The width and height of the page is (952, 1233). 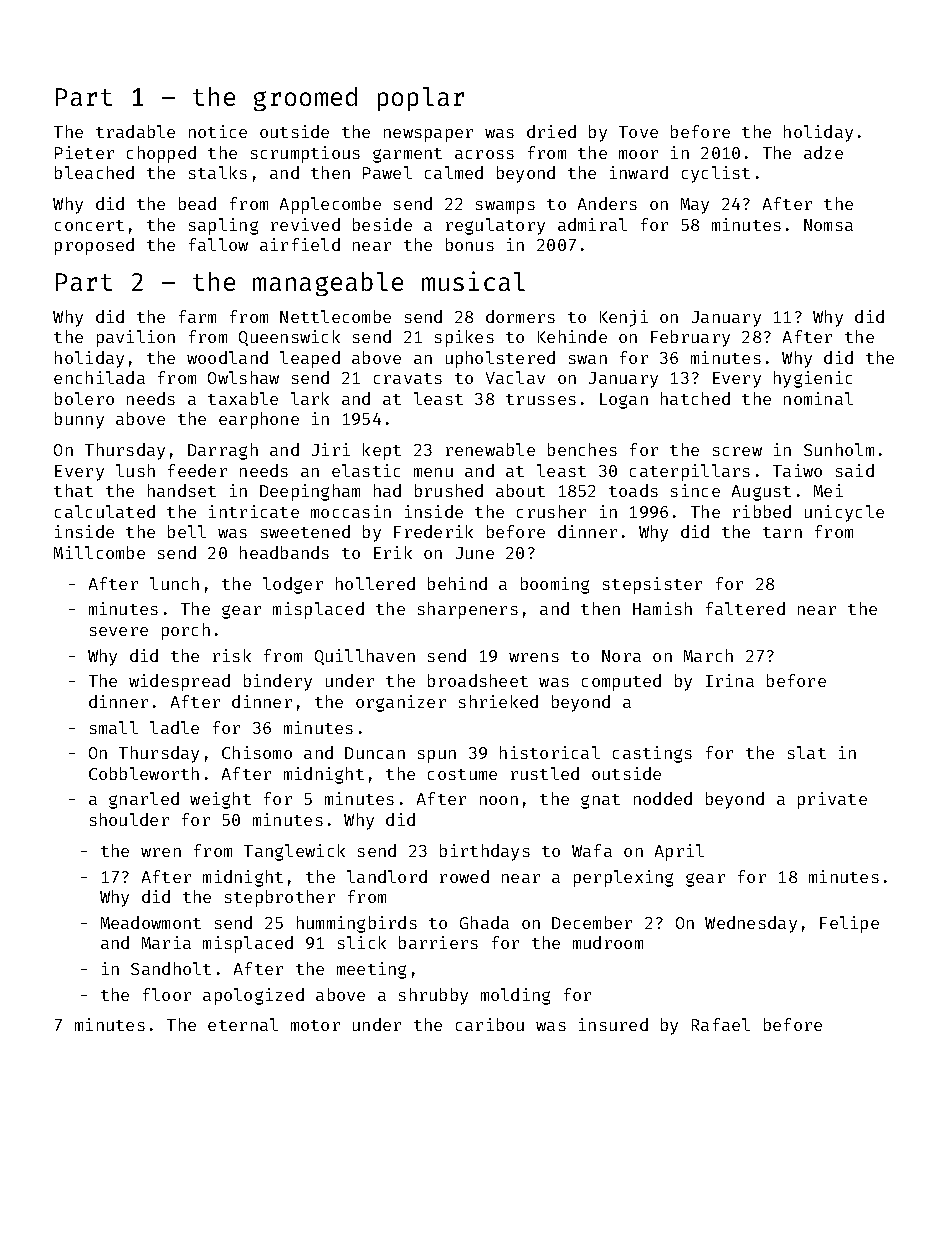 What do you see at coordinates (243, 1024) in the page?
I see `eternal` at bounding box center [243, 1024].
